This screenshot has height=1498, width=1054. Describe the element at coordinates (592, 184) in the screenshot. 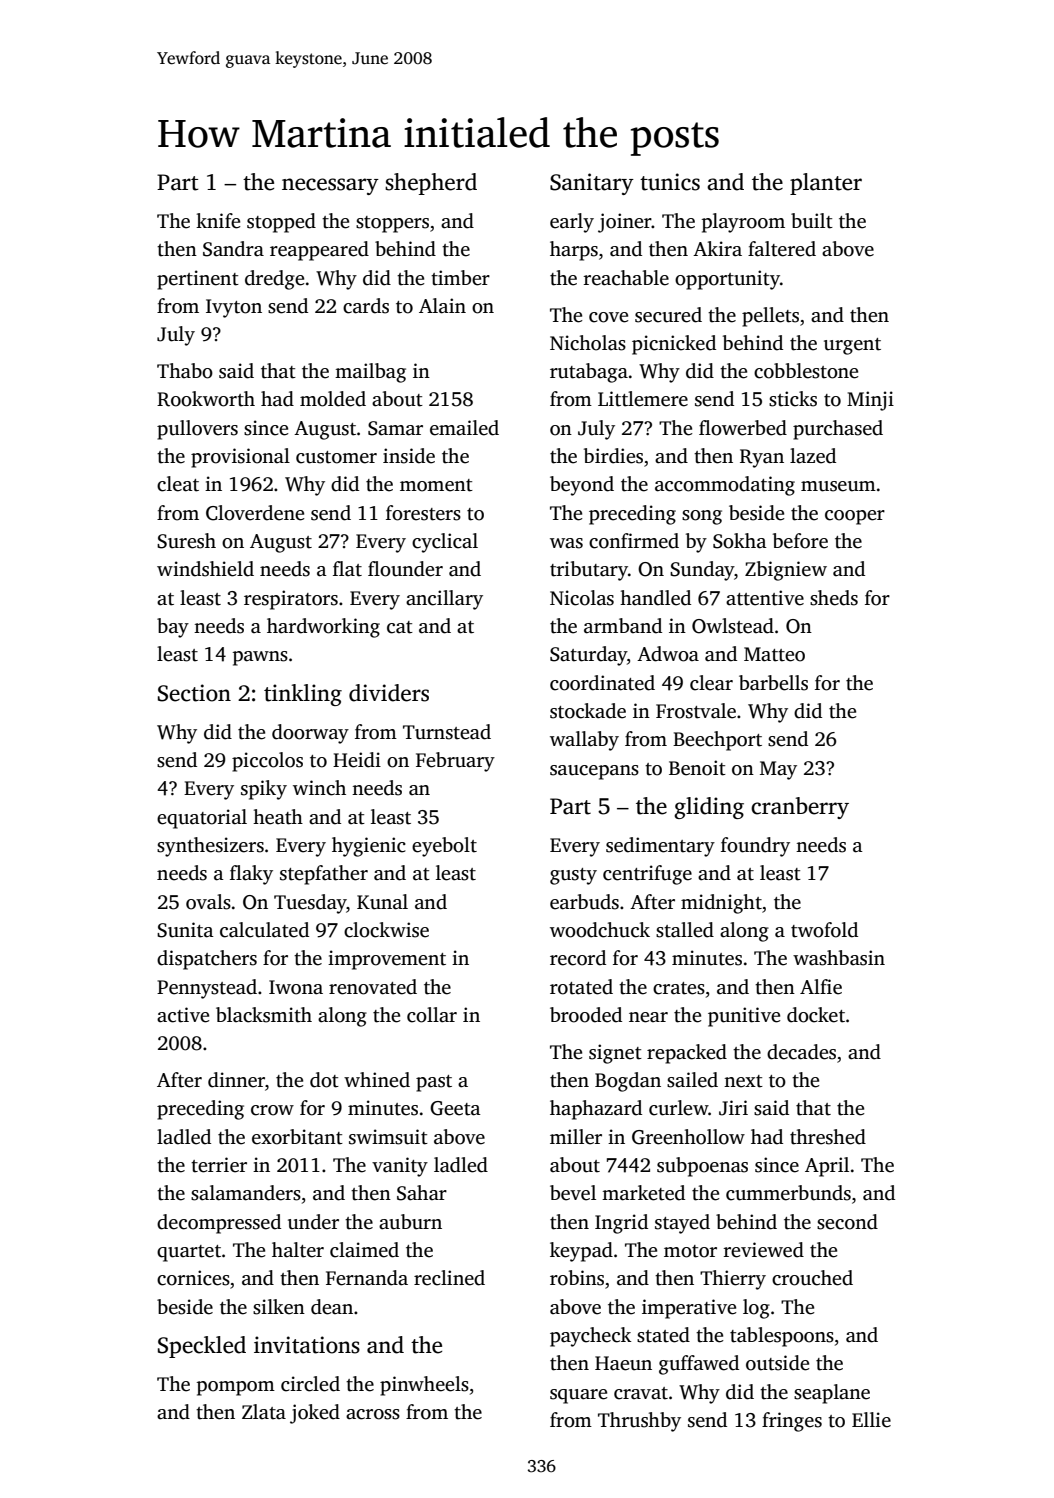

I see `Sanitary` at that location.
